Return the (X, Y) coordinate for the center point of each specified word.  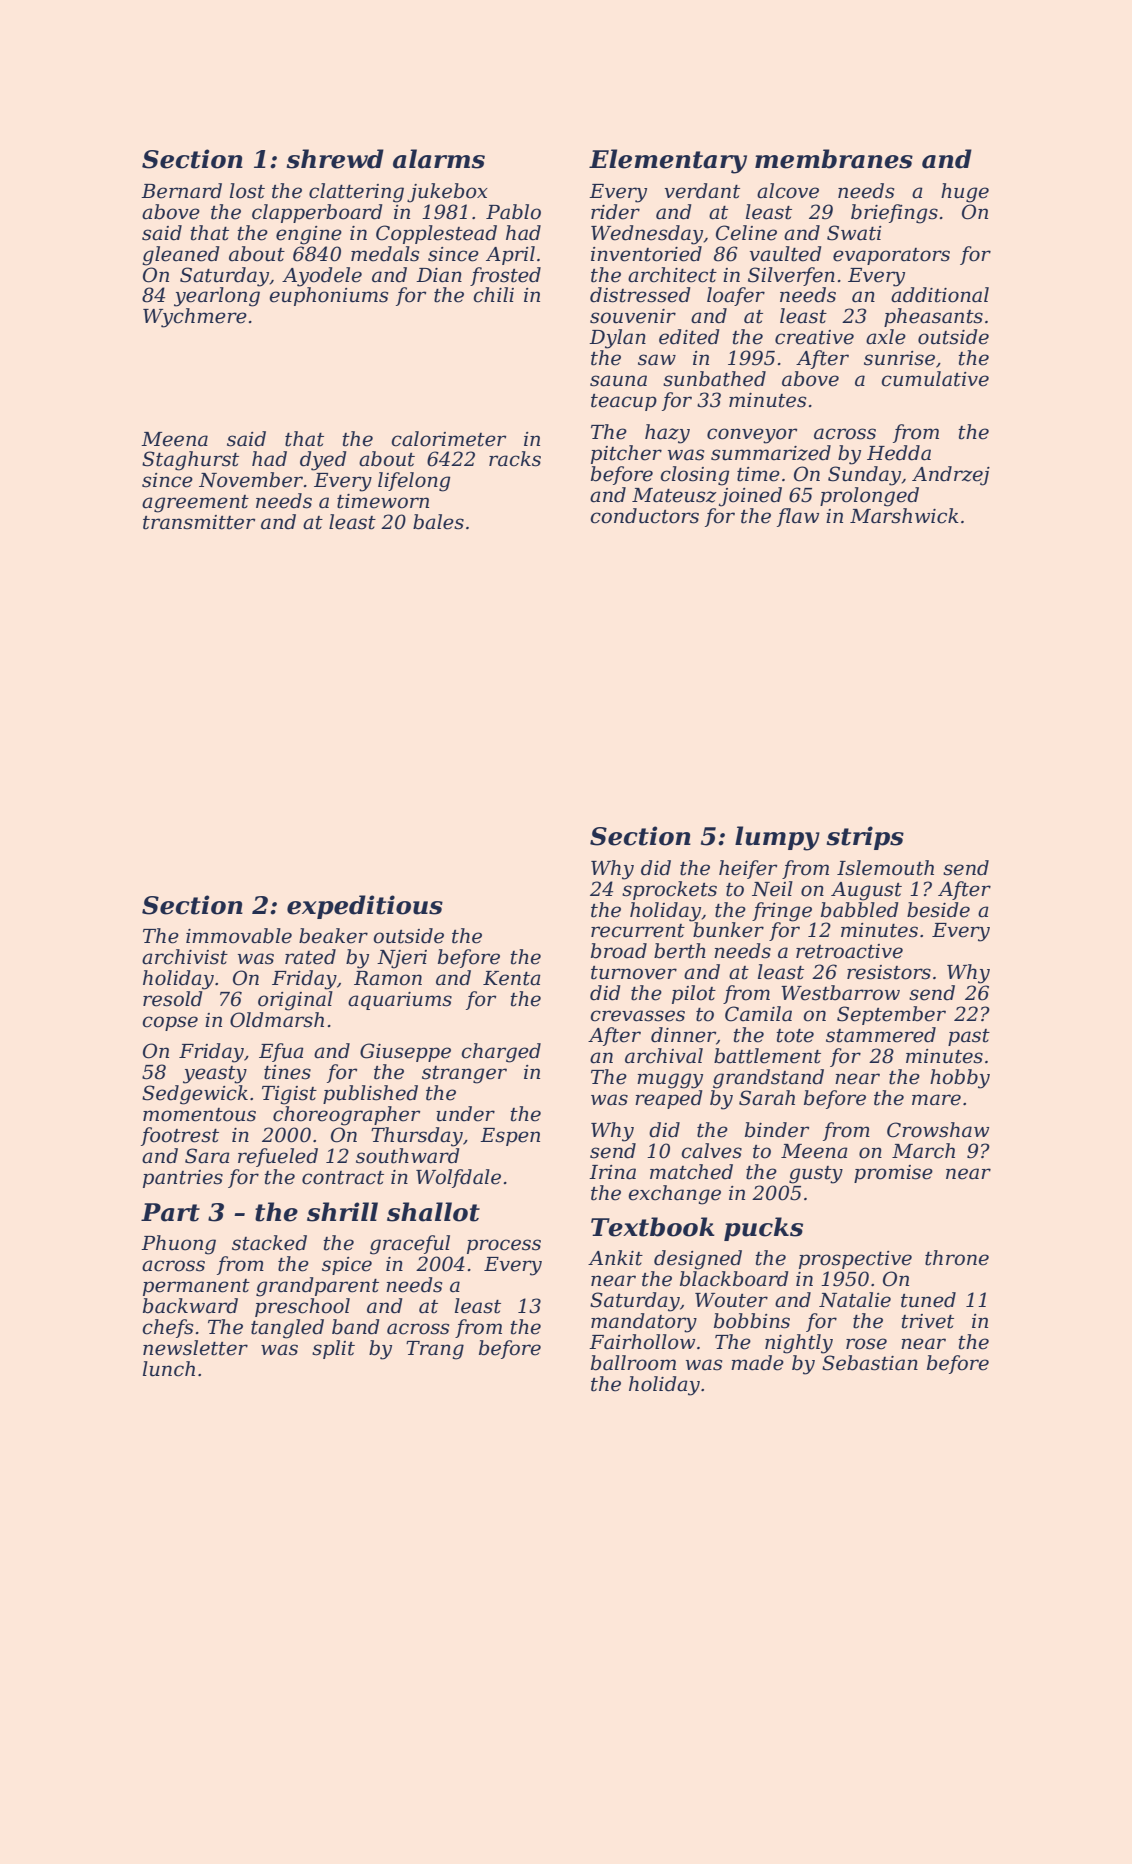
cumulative (935, 379)
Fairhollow (642, 1342)
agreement (195, 504)
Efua (281, 1052)
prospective (855, 1260)
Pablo (513, 212)
